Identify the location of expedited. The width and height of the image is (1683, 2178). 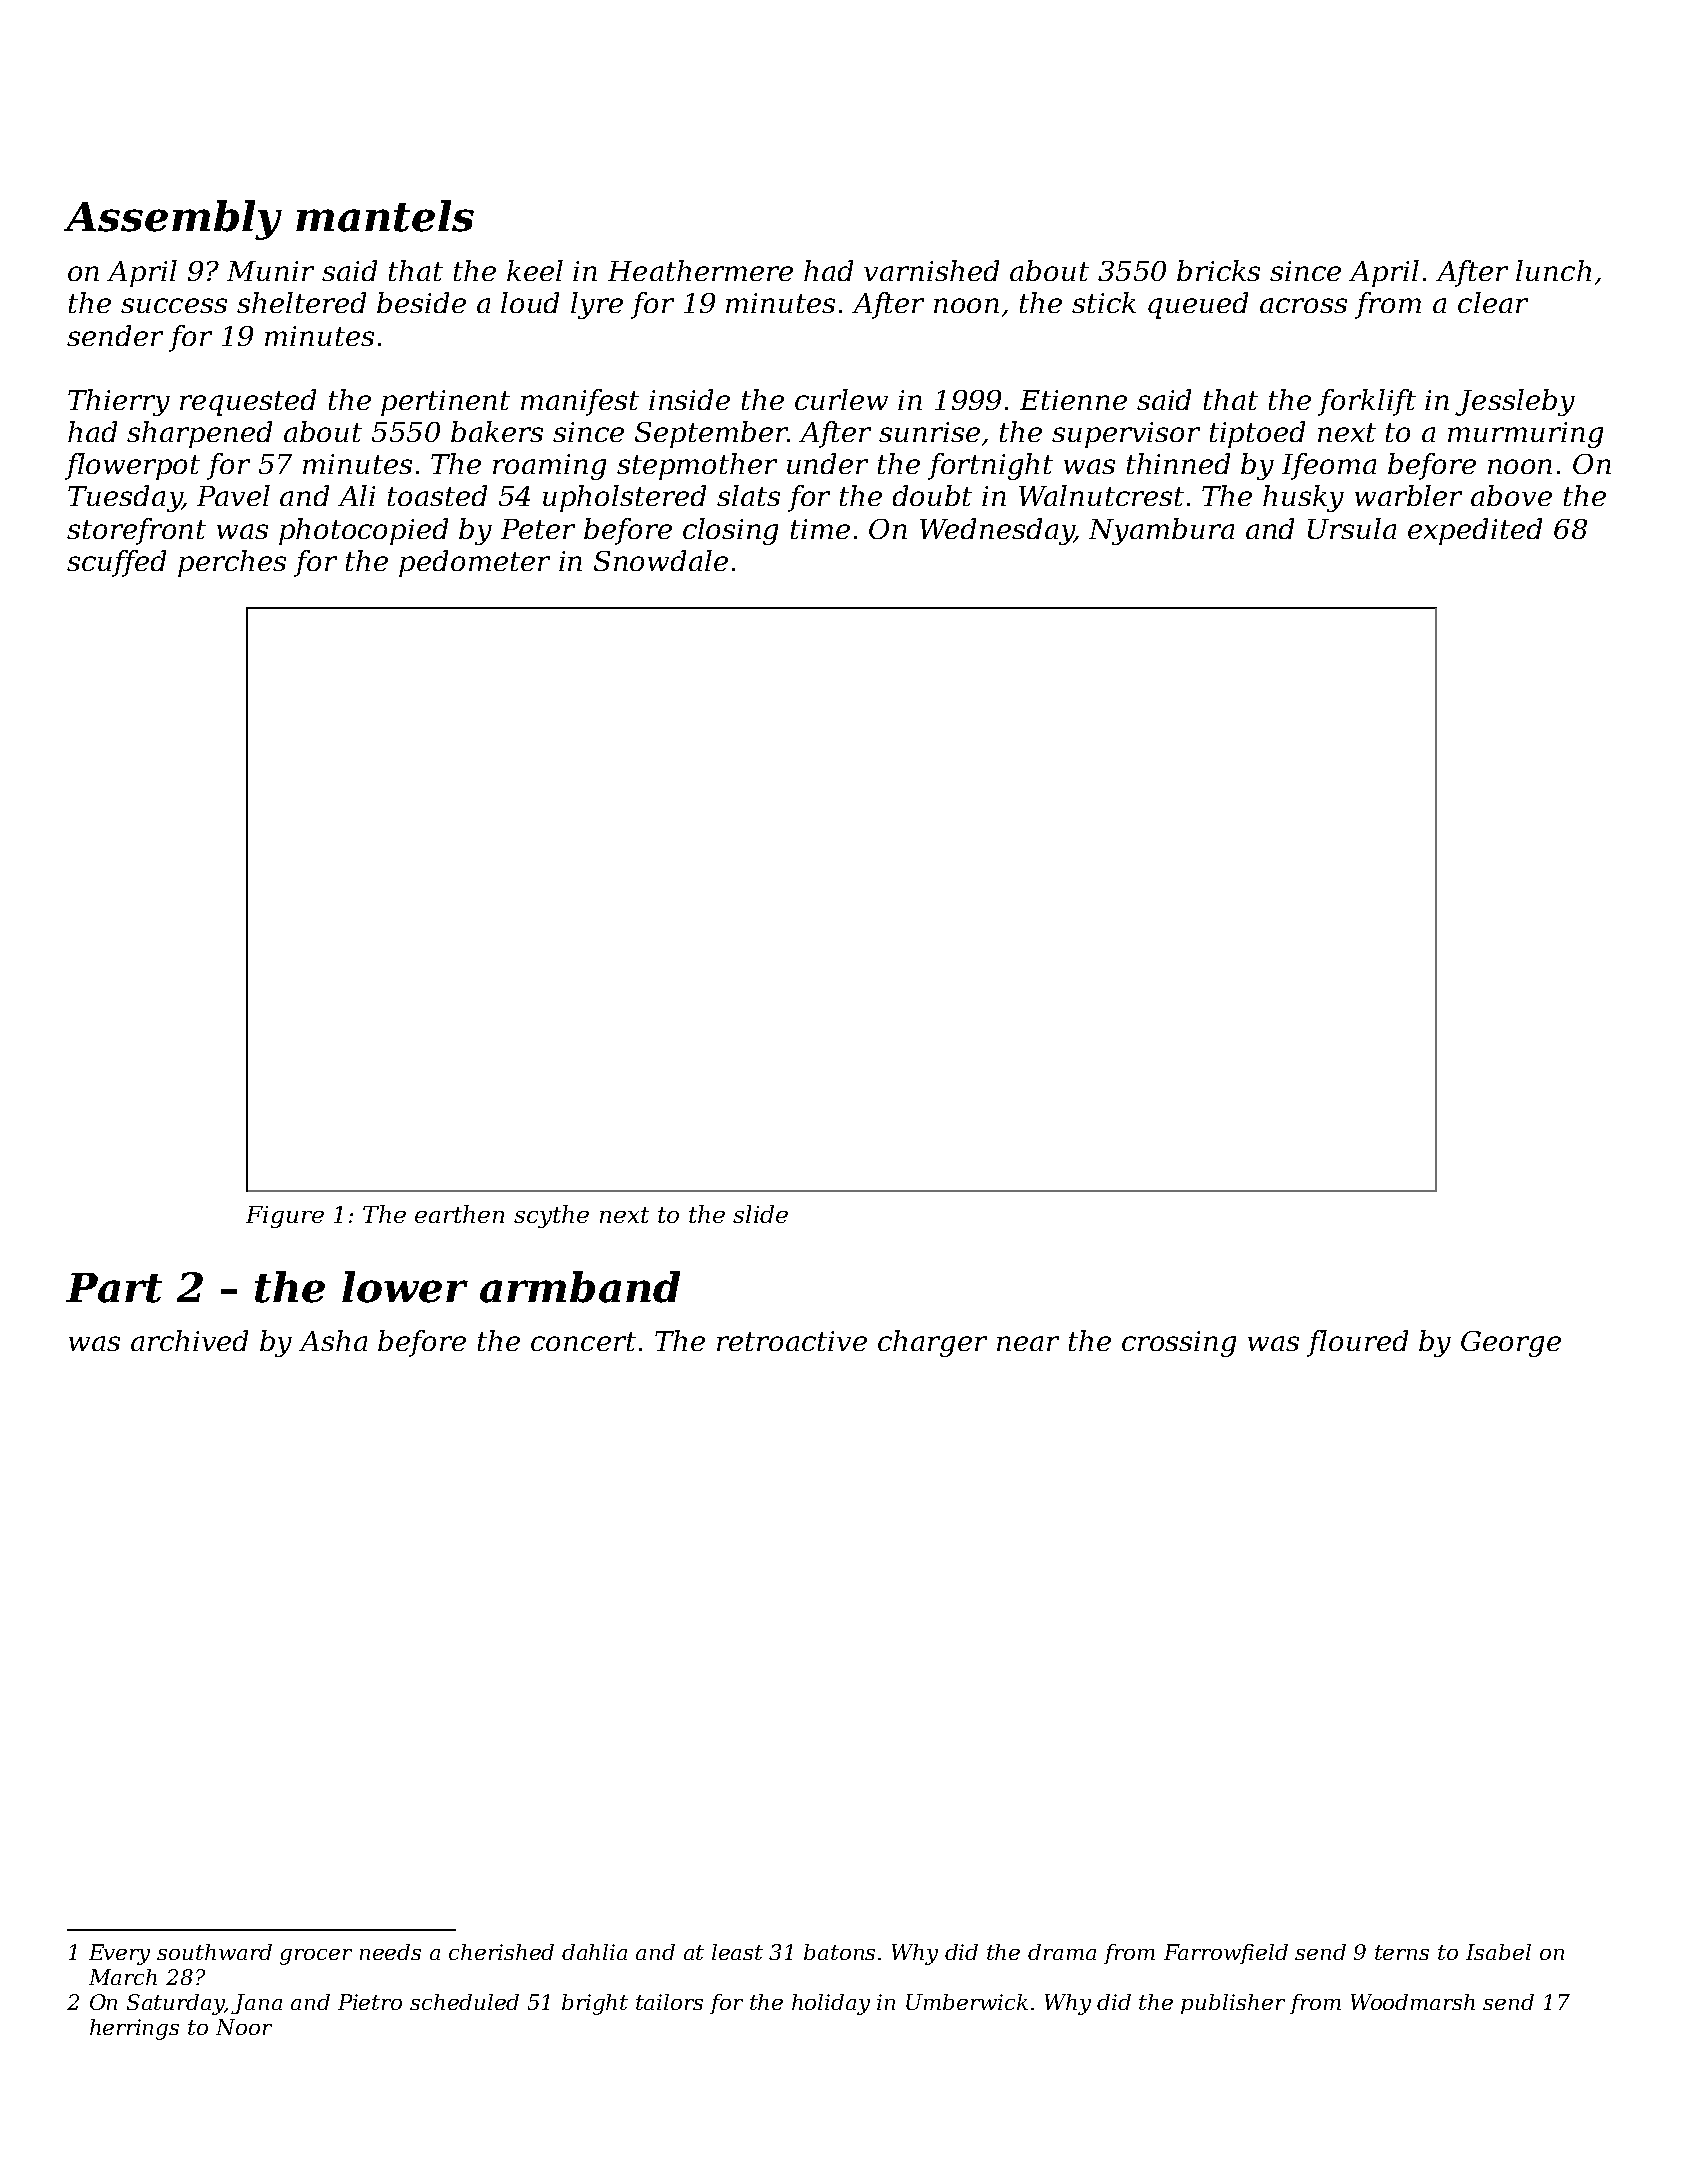
(1475, 531).
